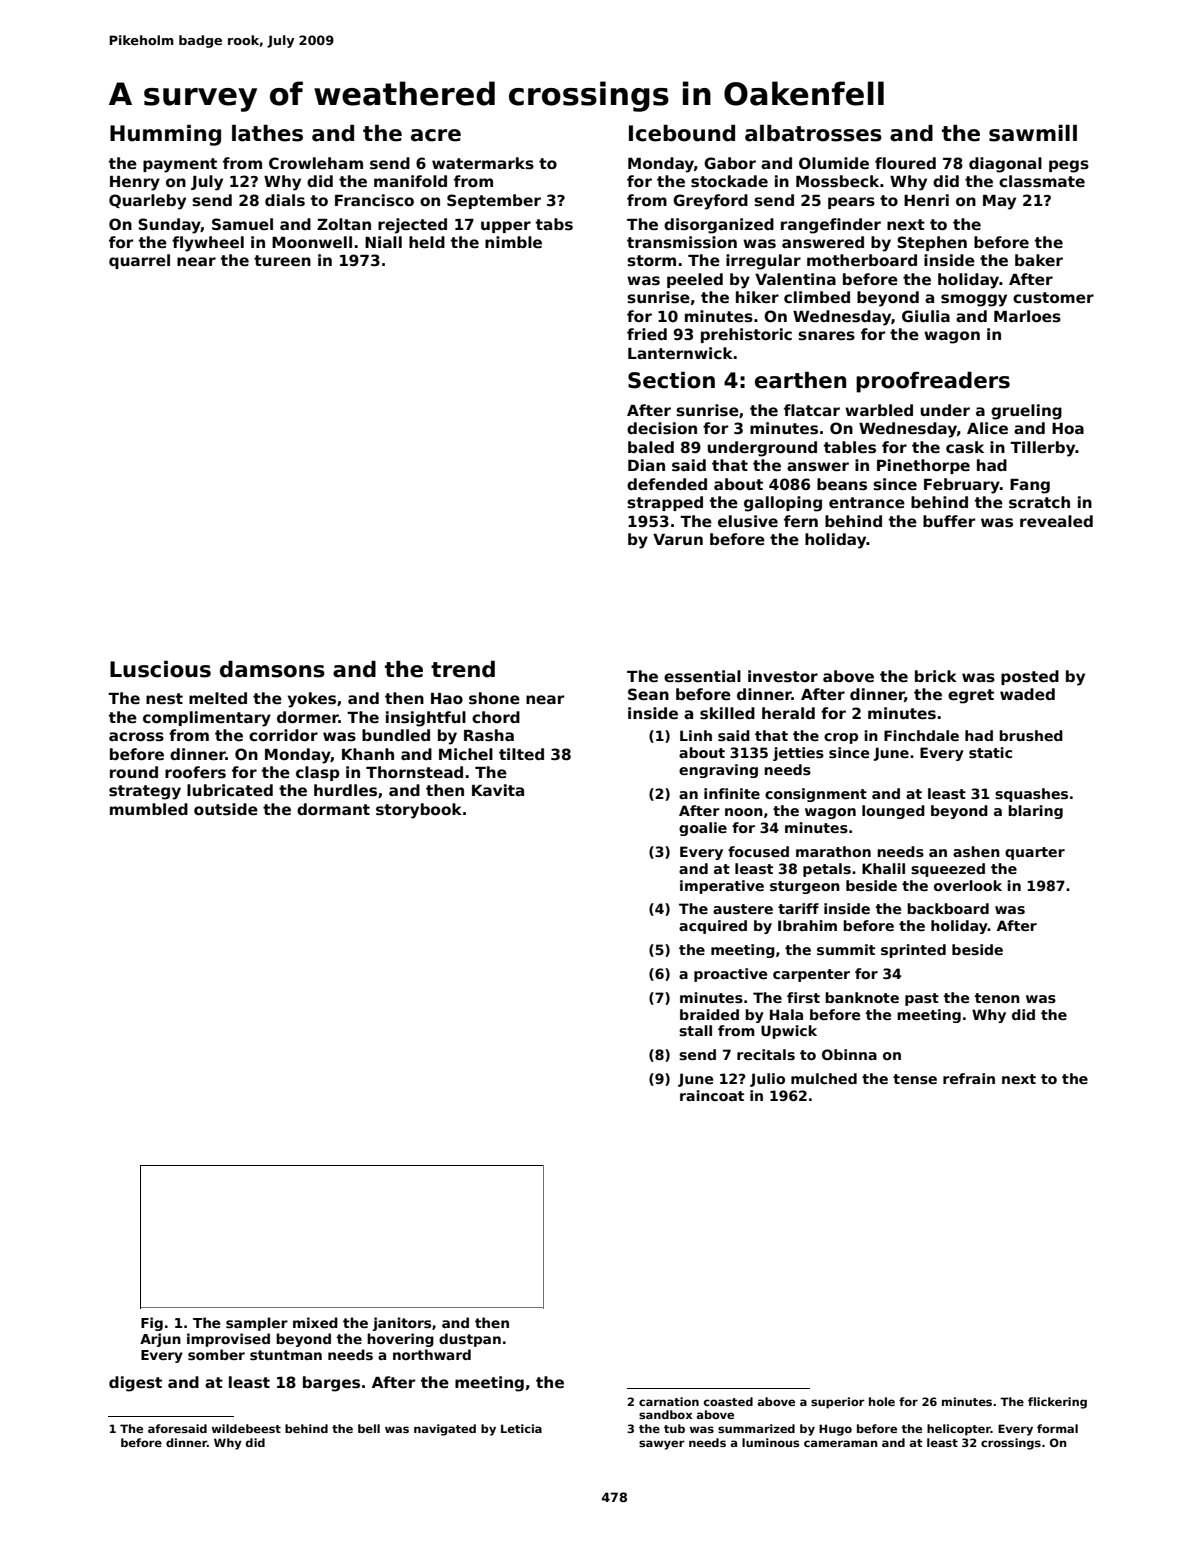 Image resolution: width=1203 pixels, height=1557 pixels. What do you see at coordinates (498, 790) in the screenshot?
I see `Kavita` at bounding box center [498, 790].
